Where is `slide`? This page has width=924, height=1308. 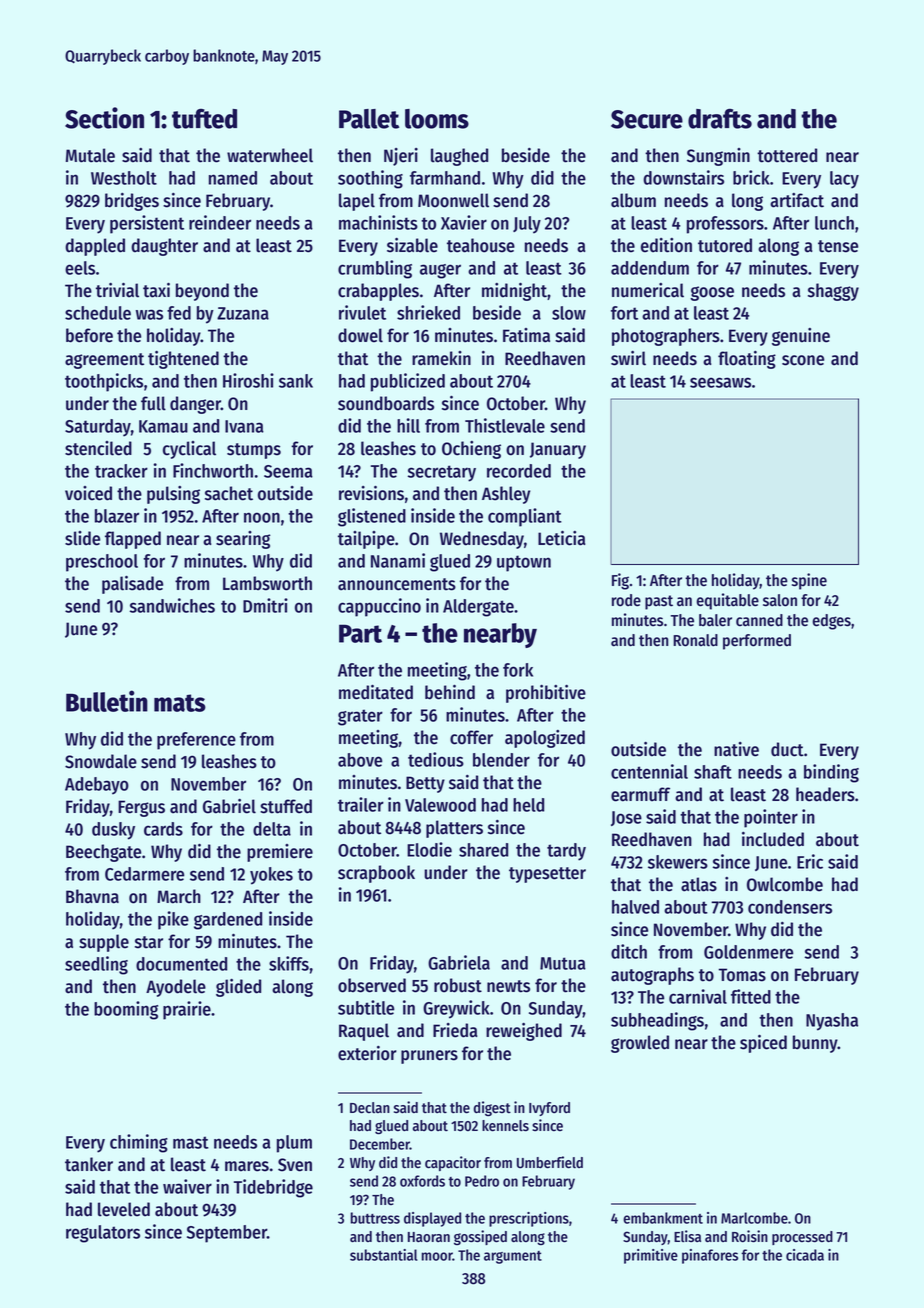
slide is located at coordinates (82, 538).
